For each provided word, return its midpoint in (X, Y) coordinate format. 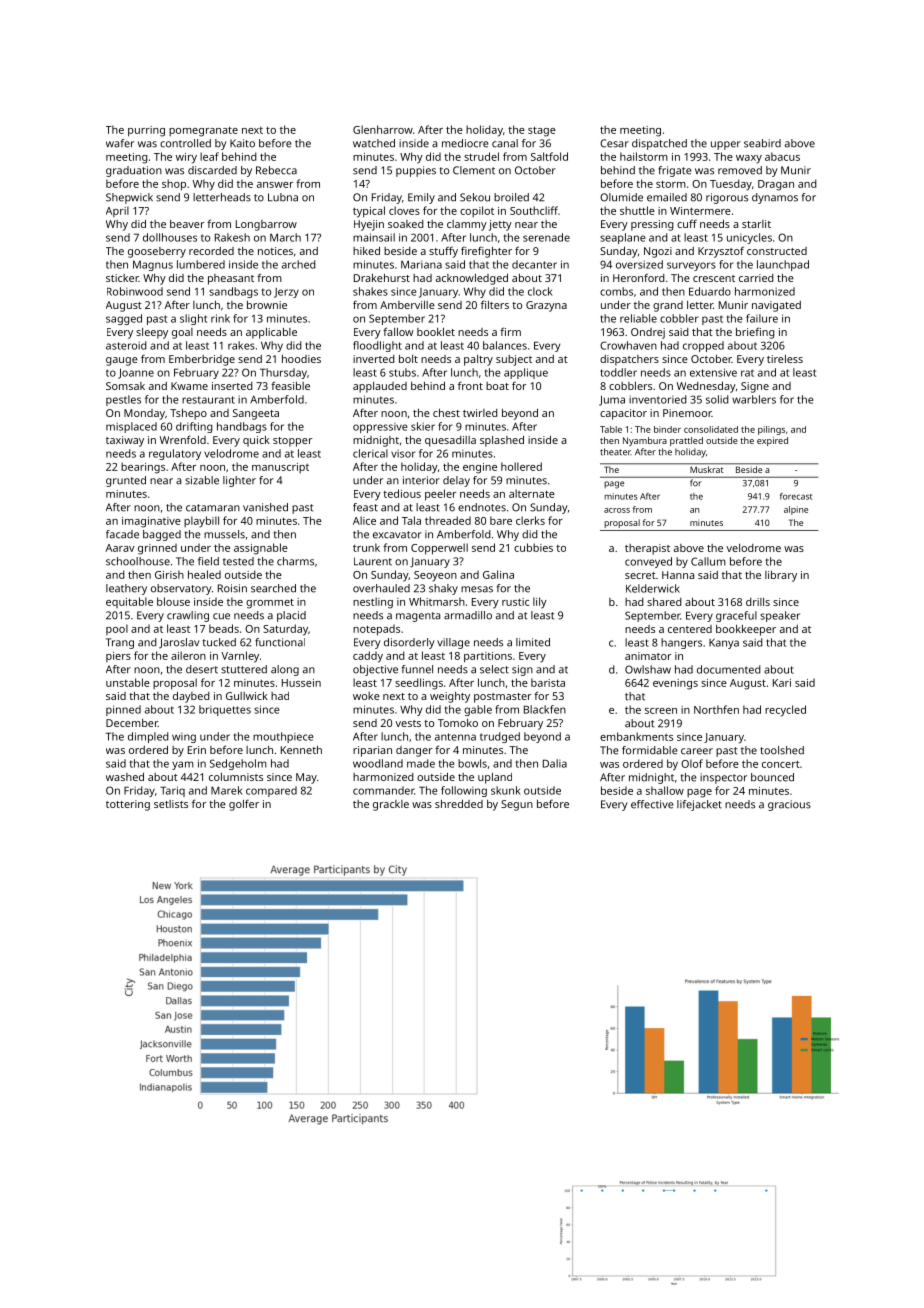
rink (220, 318)
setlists (171, 804)
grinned (157, 549)
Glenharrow (383, 129)
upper (726, 145)
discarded (212, 170)
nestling (373, 603)
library (781, 576)
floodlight (377, 346)
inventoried (658, 399)
